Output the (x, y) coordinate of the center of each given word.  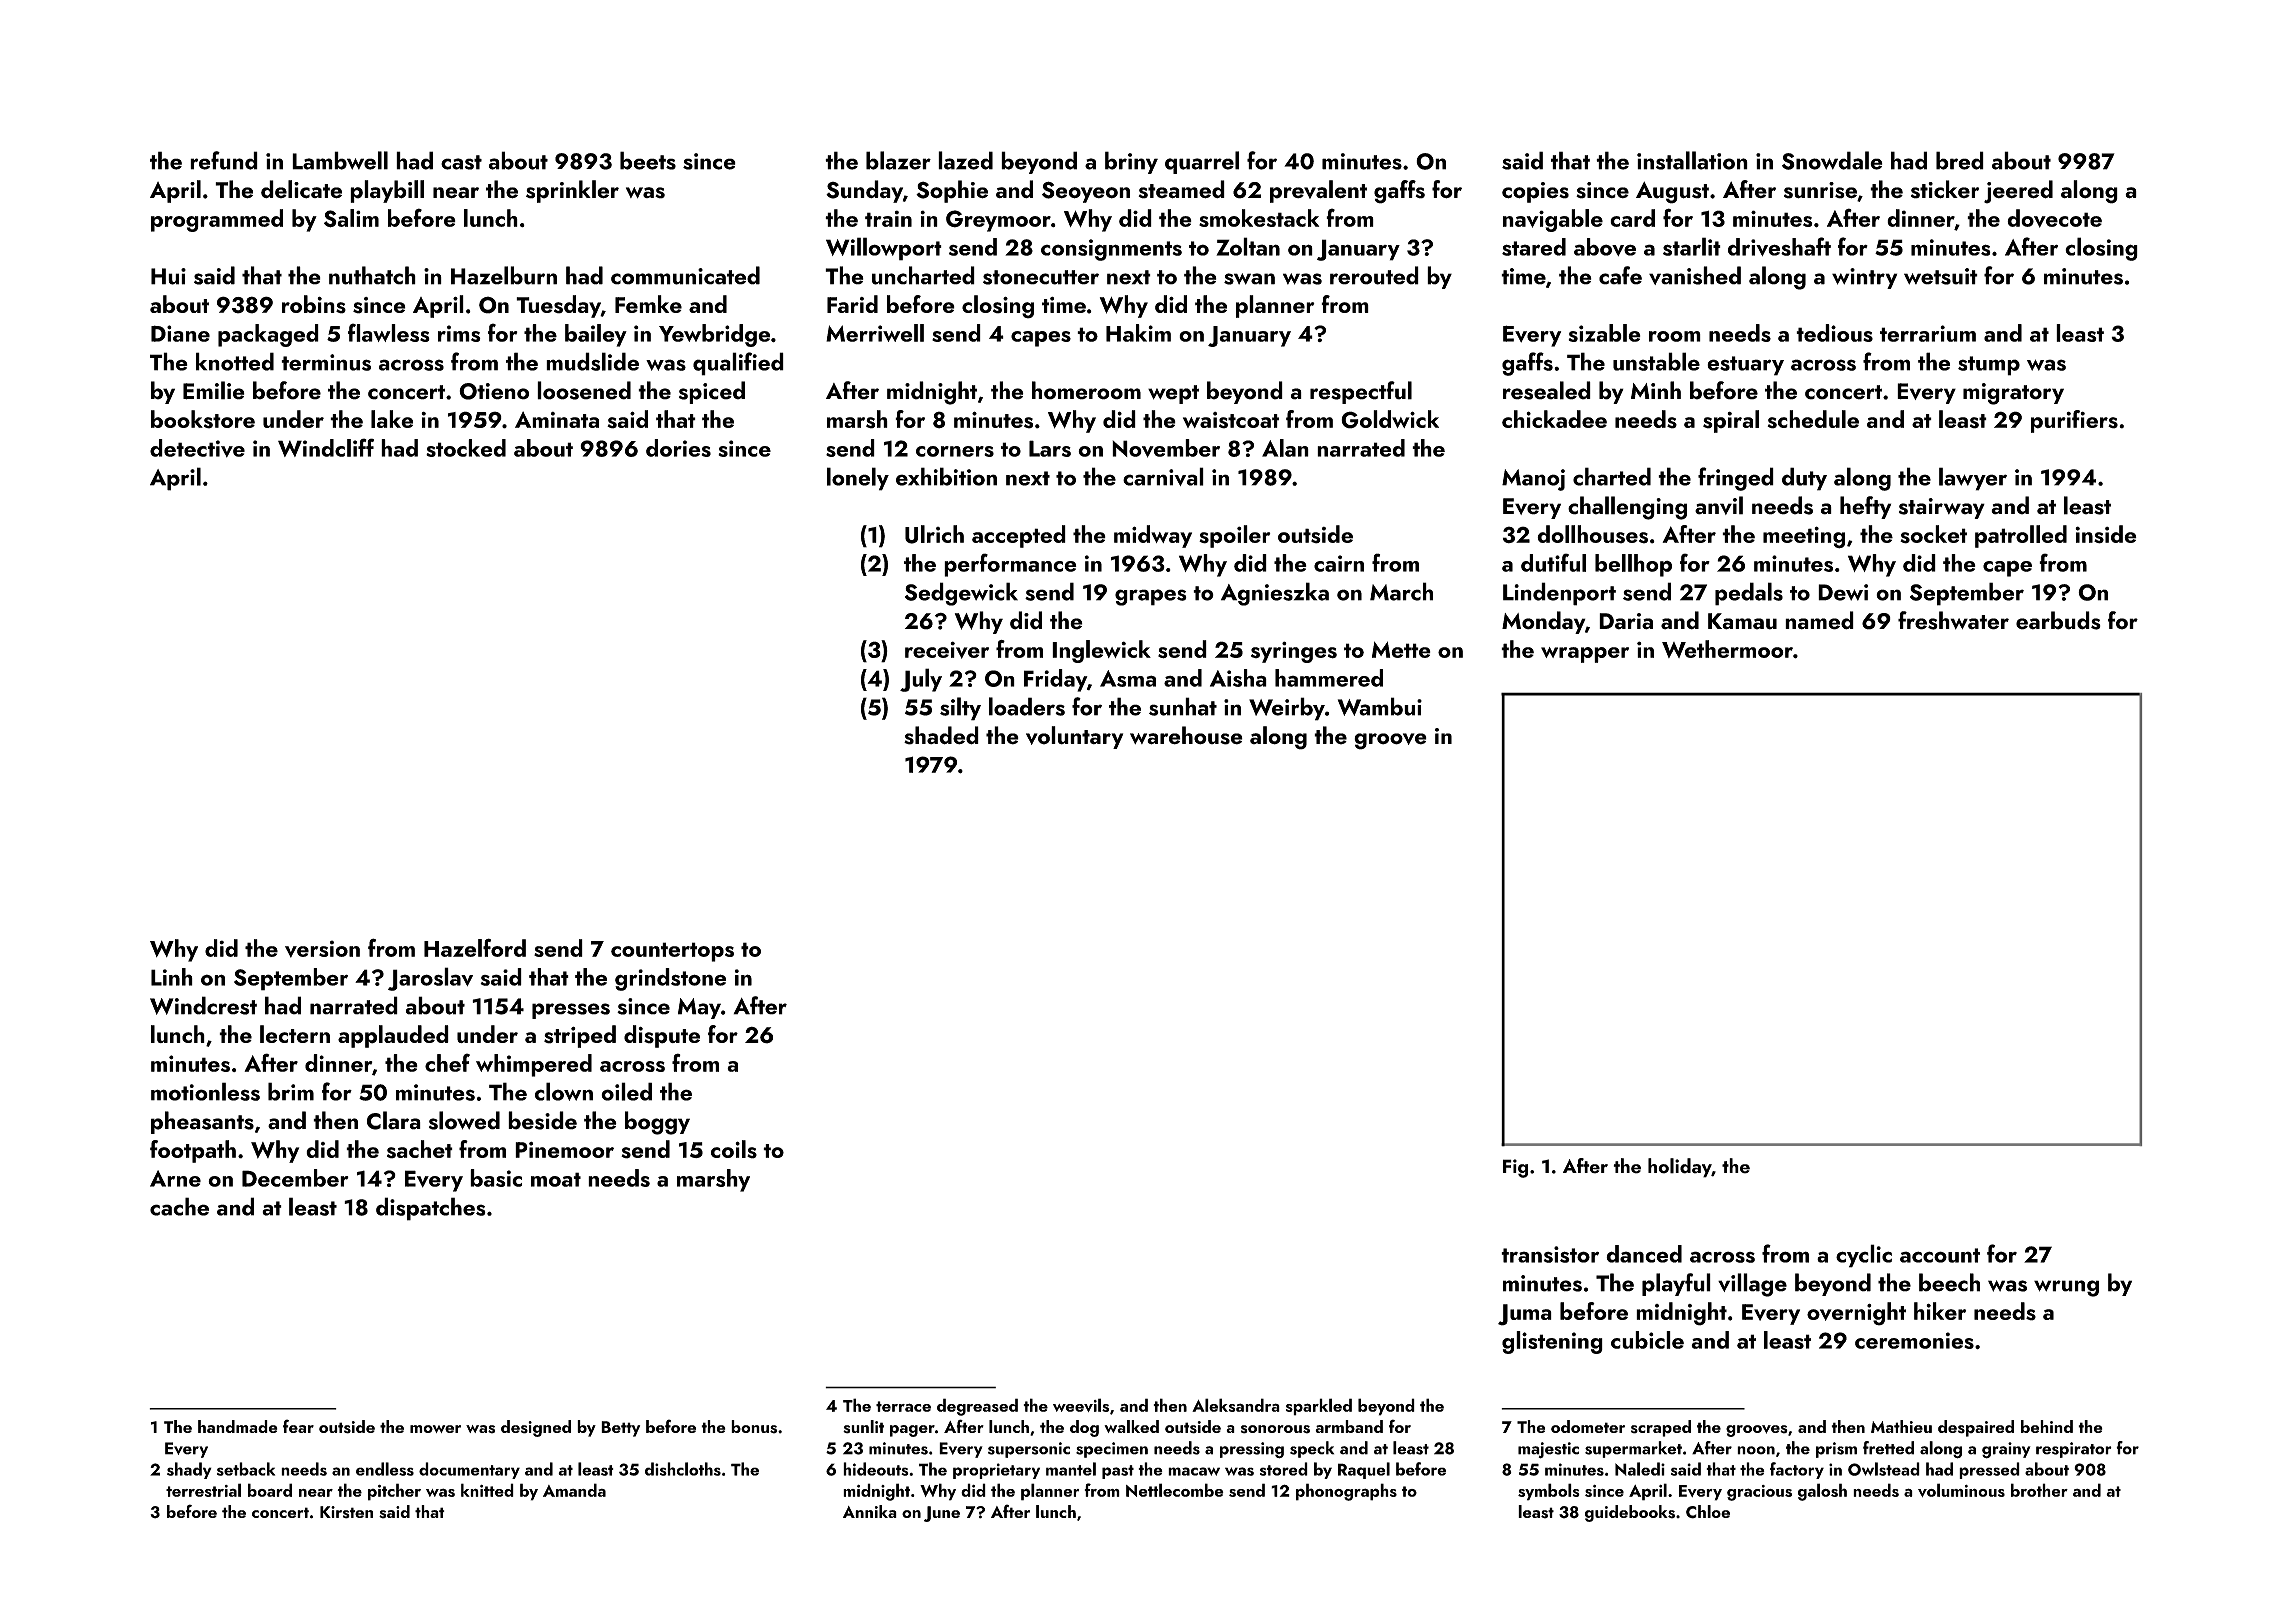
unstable (1656, 361)
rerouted (1374, 275)
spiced (712, 392)
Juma (1525, 1315)
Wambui (1380, 706)
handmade (238, 1426)
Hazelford (475, 947)
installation (1692, 160)
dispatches (431, 1209)
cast (461, 162)
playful (1676, 1284)
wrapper (1585, 655)
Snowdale (1832, 160)
